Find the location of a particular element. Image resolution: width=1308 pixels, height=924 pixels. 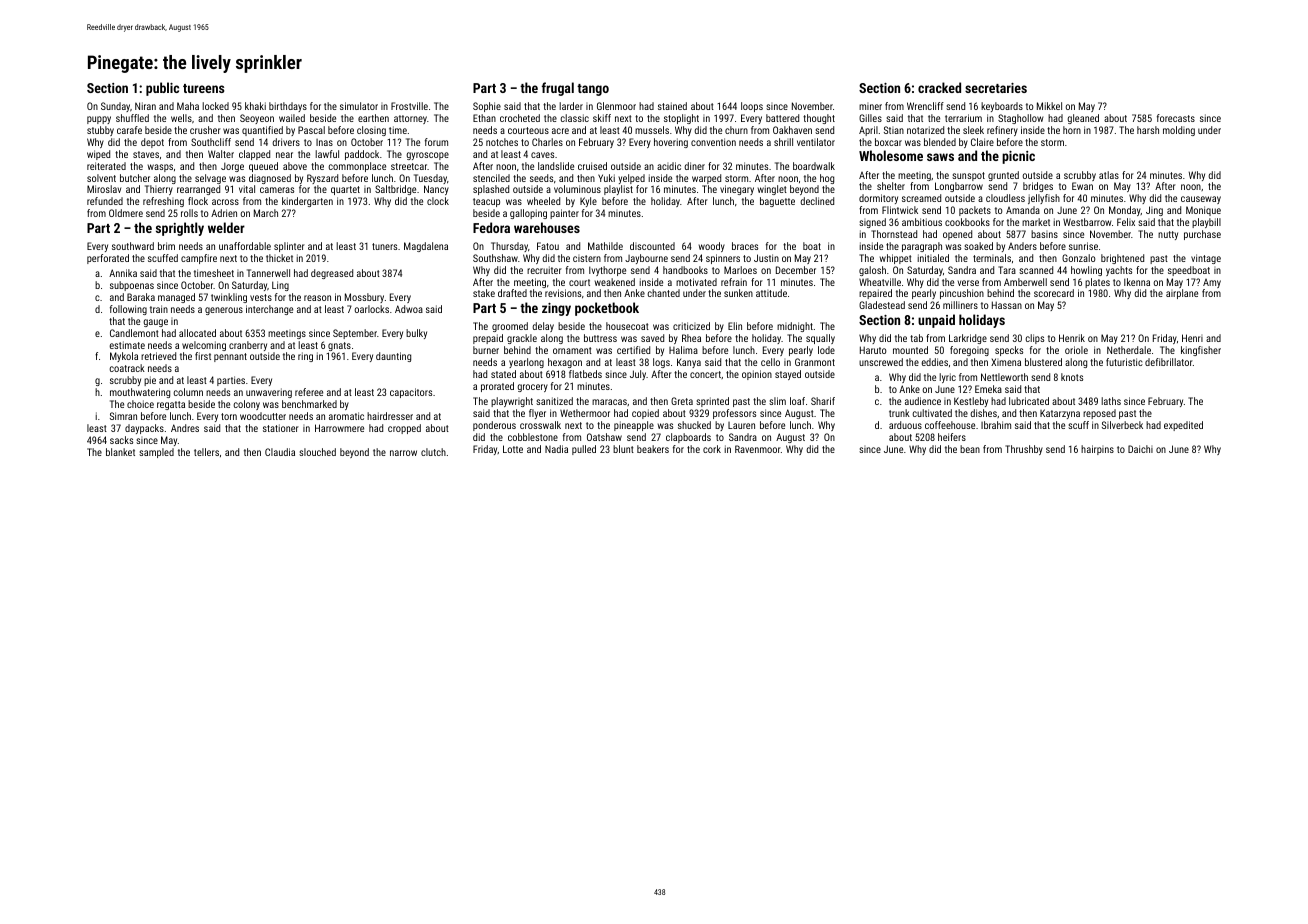

narrow is located at coordinates (403, 453).
